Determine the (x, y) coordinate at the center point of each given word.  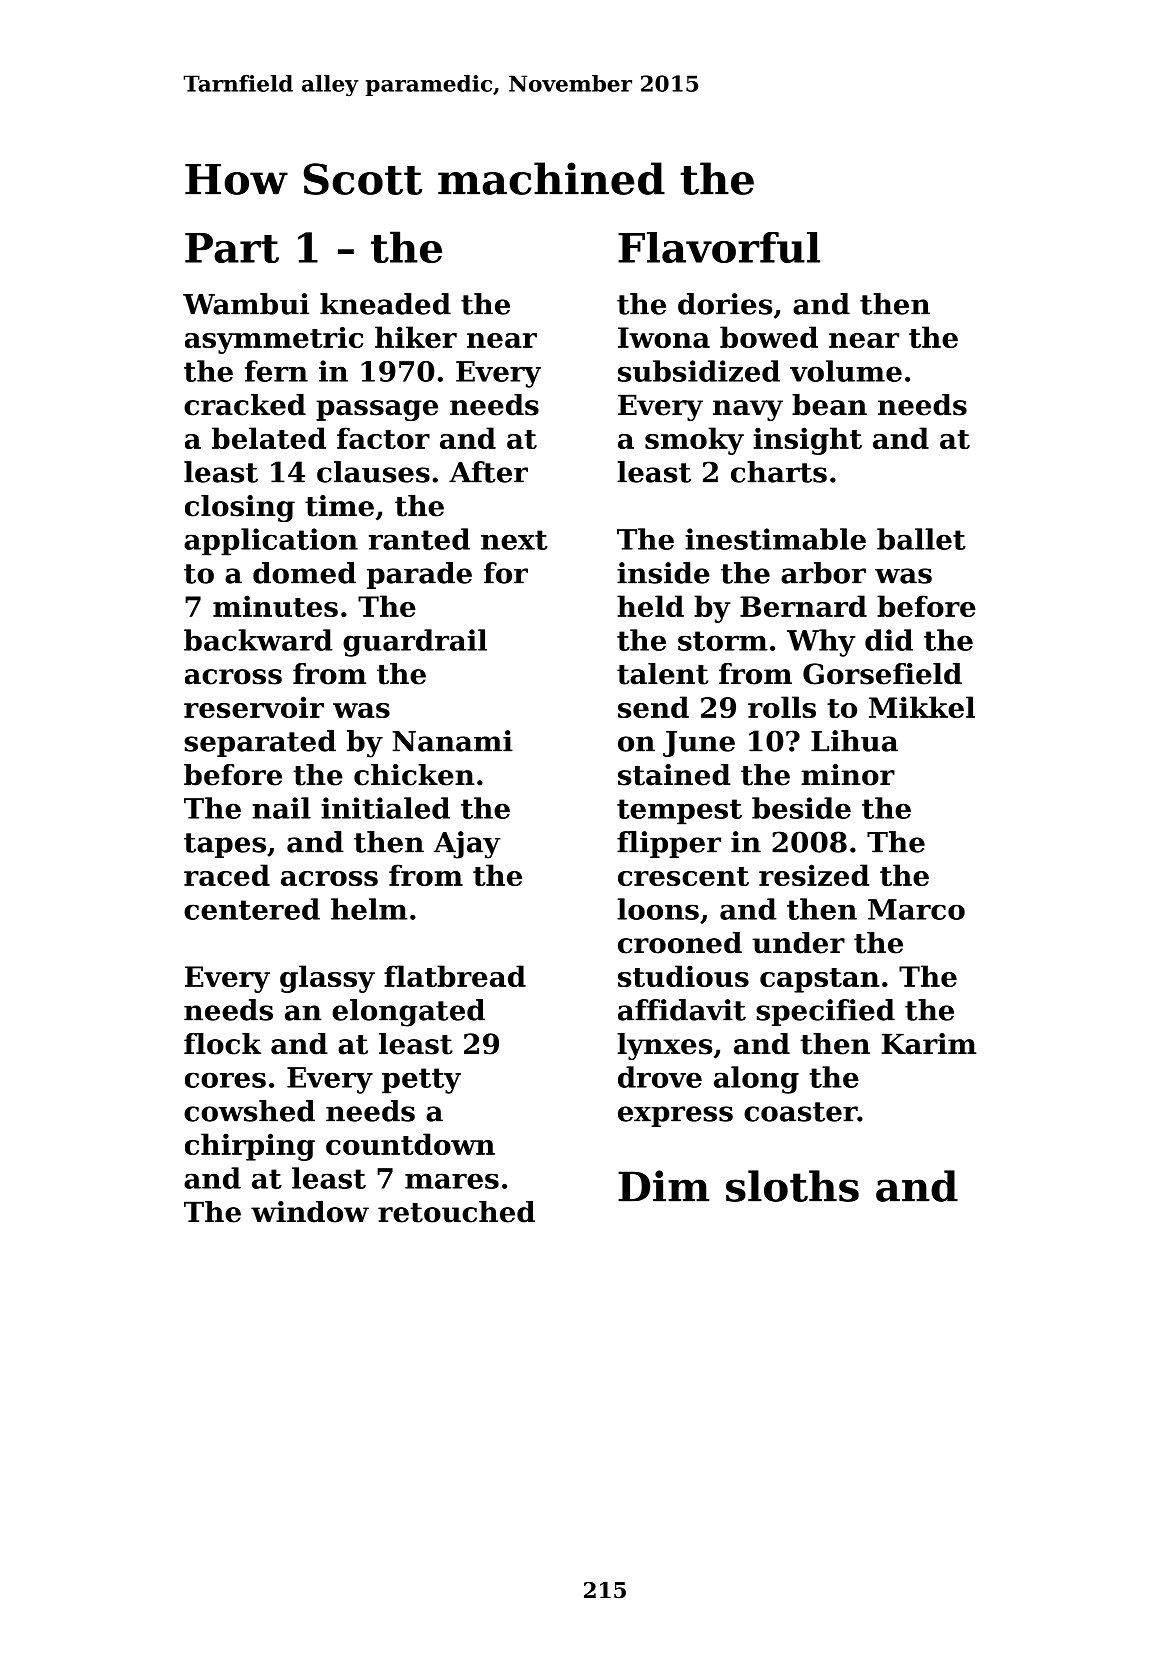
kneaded (385, 304)
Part (232, 248)
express (675, 1116)
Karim (929, 1044)
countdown (410, 1144)
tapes (225, 845)
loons (658, 909)
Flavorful (719, 247)
